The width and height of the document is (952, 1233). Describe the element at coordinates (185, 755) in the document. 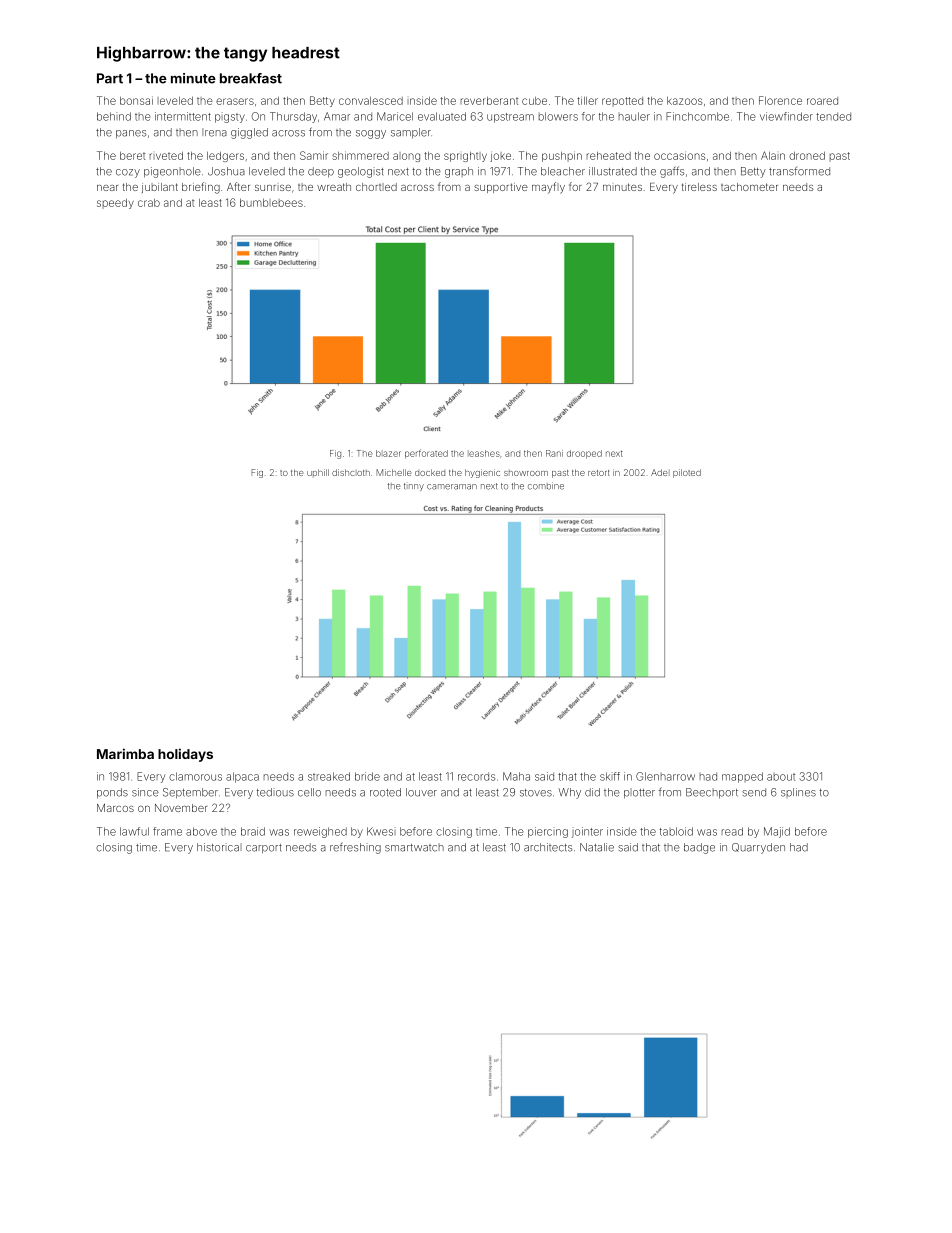

I see `holidays` at that location.
